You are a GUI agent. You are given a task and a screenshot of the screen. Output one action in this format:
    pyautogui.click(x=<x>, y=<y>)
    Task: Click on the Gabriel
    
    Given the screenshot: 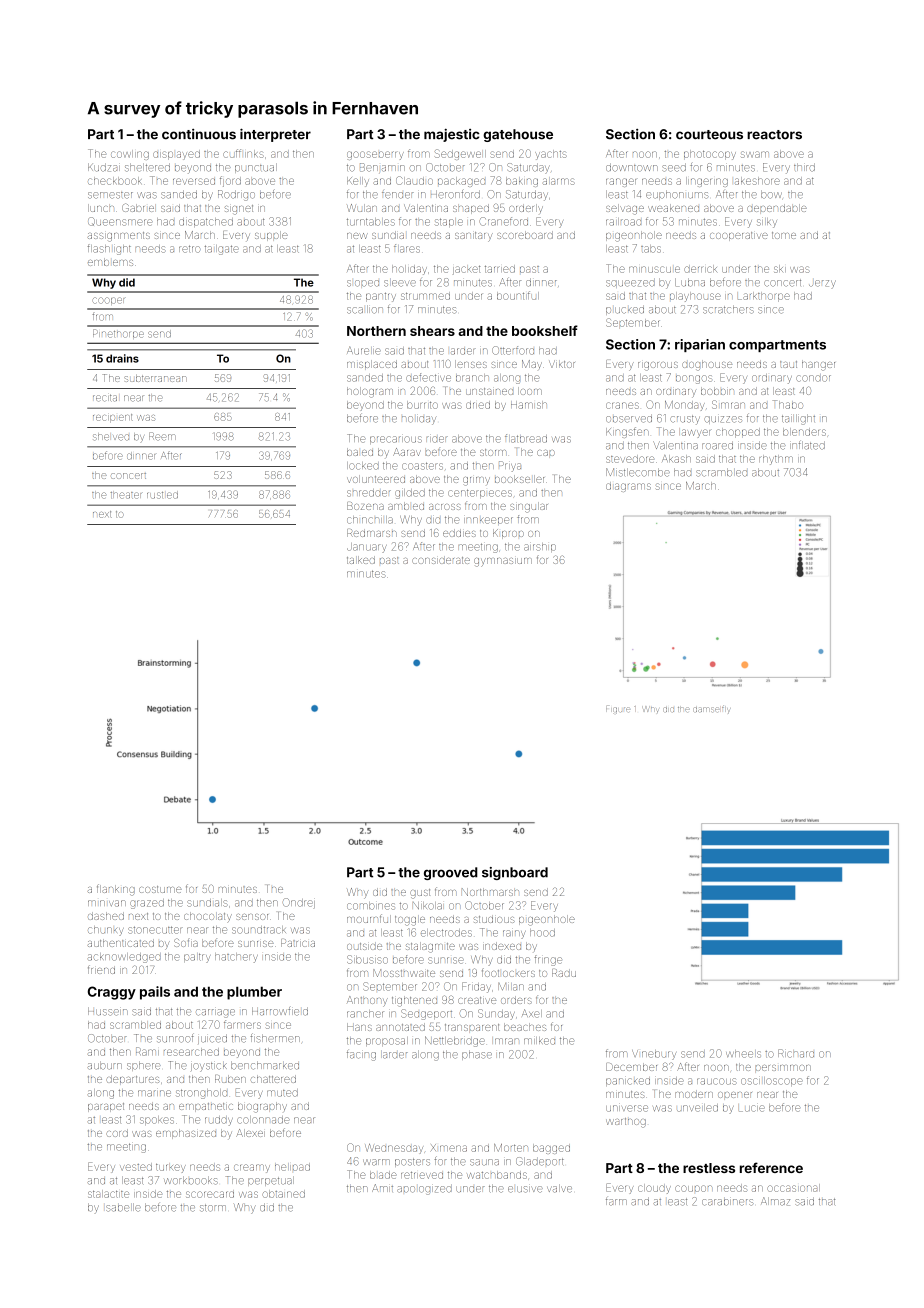 What is the action you would take?
    pyautogui.click(x=138, y=207)
